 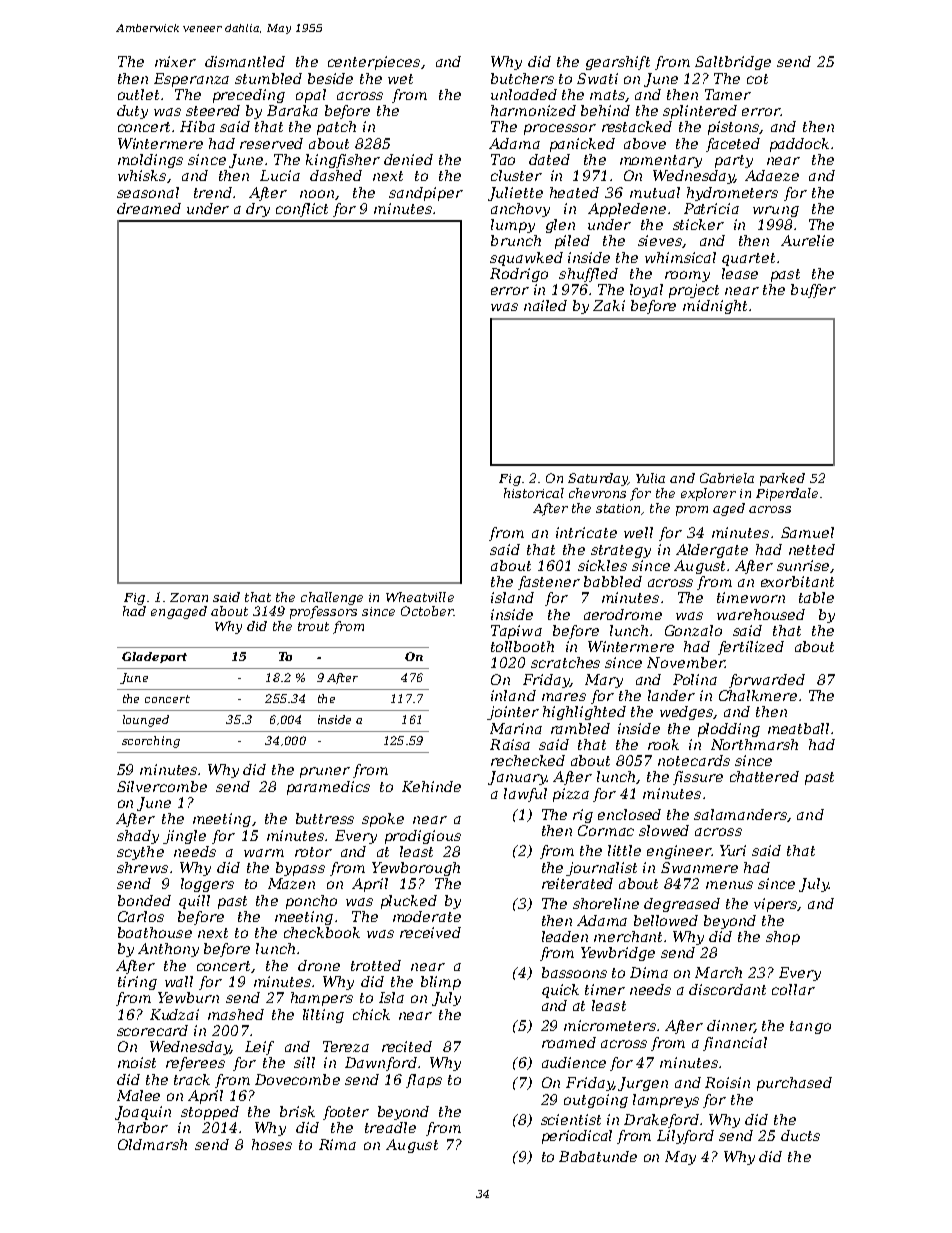 I want to click on dry, so click(x=258, y=210).
